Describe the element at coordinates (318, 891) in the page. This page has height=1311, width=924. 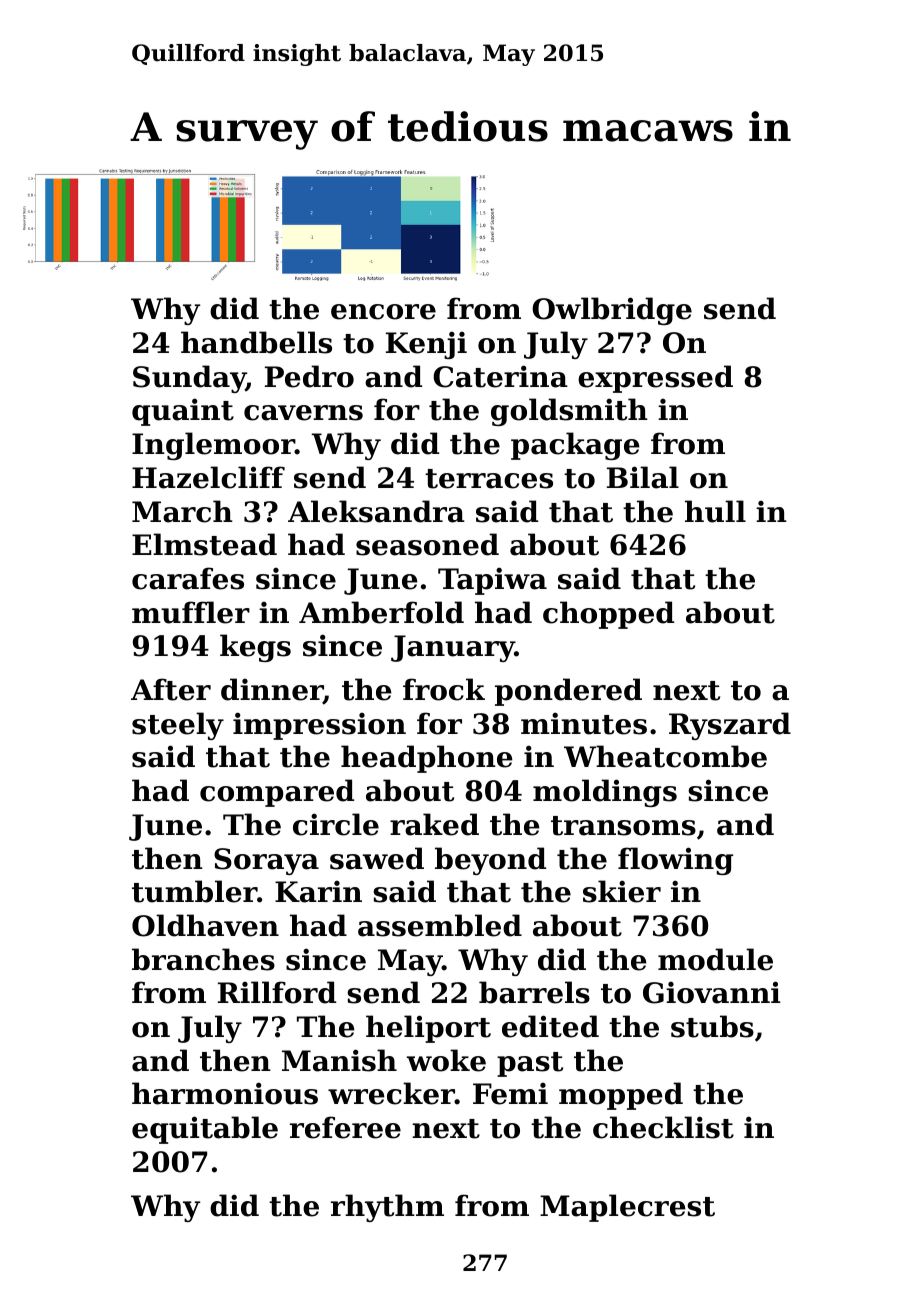
I see `Karin` at that location.
